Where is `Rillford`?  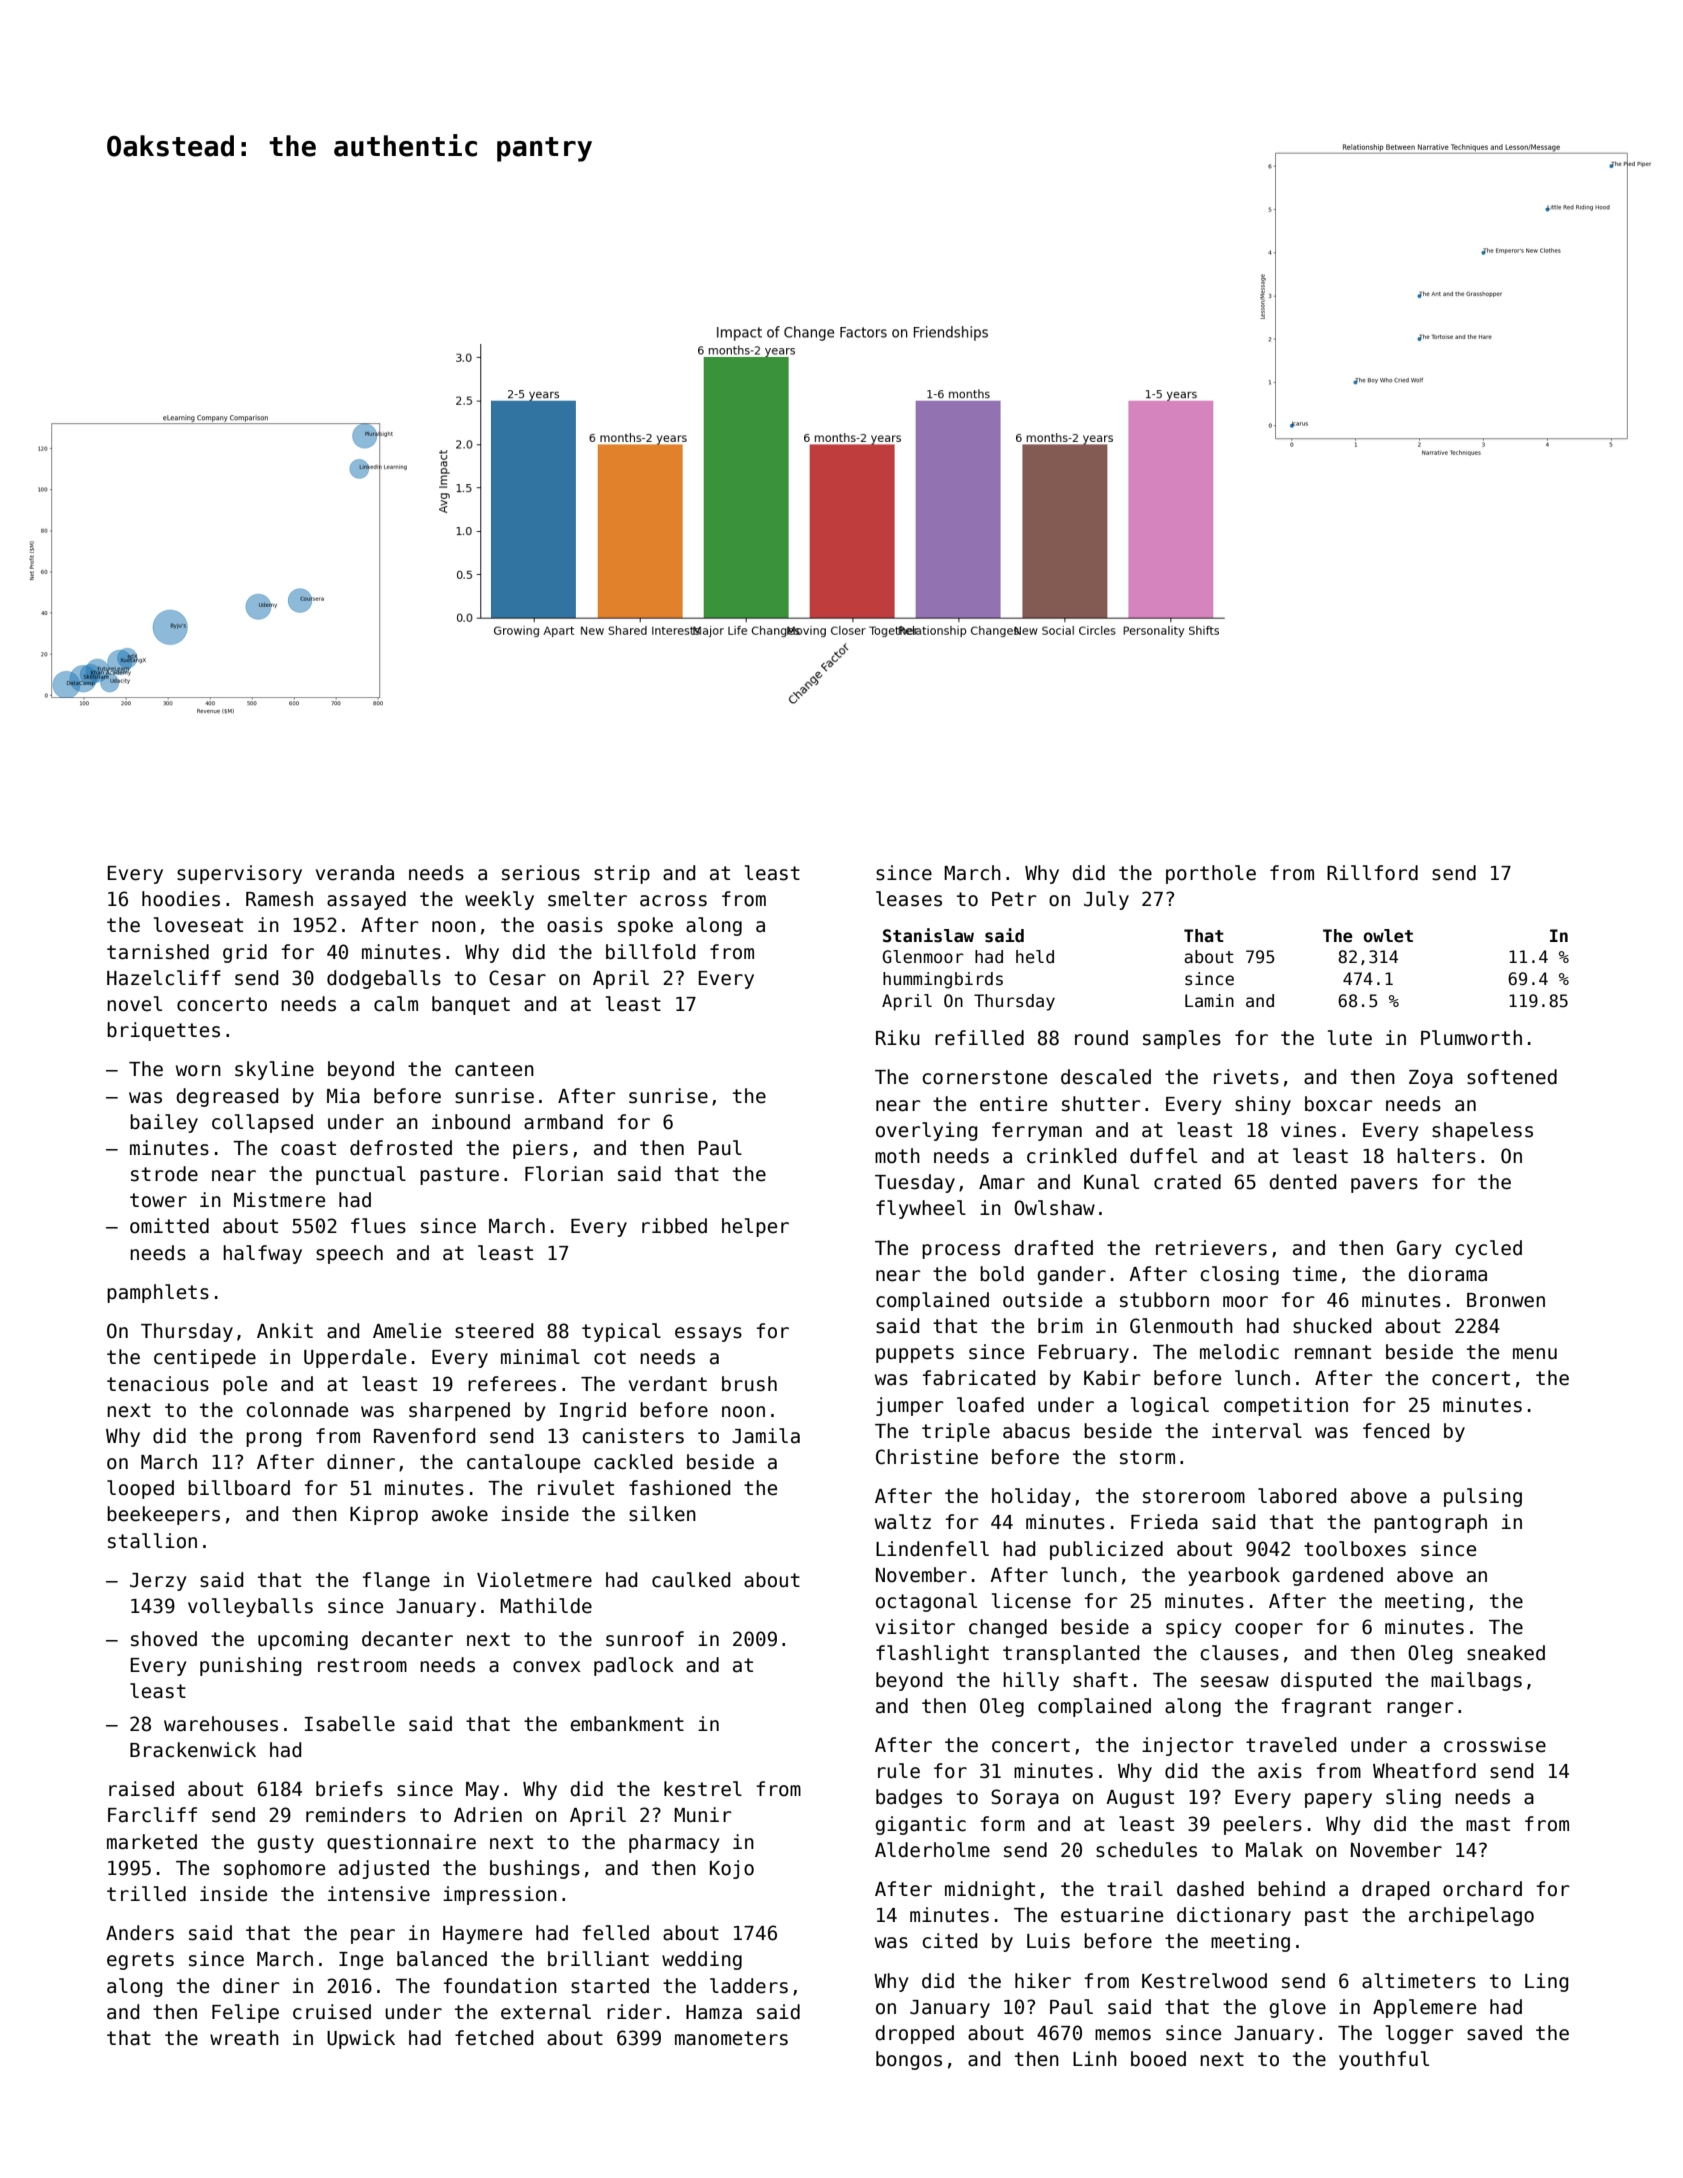
Rillford is located at coordinates (1372, 873).
